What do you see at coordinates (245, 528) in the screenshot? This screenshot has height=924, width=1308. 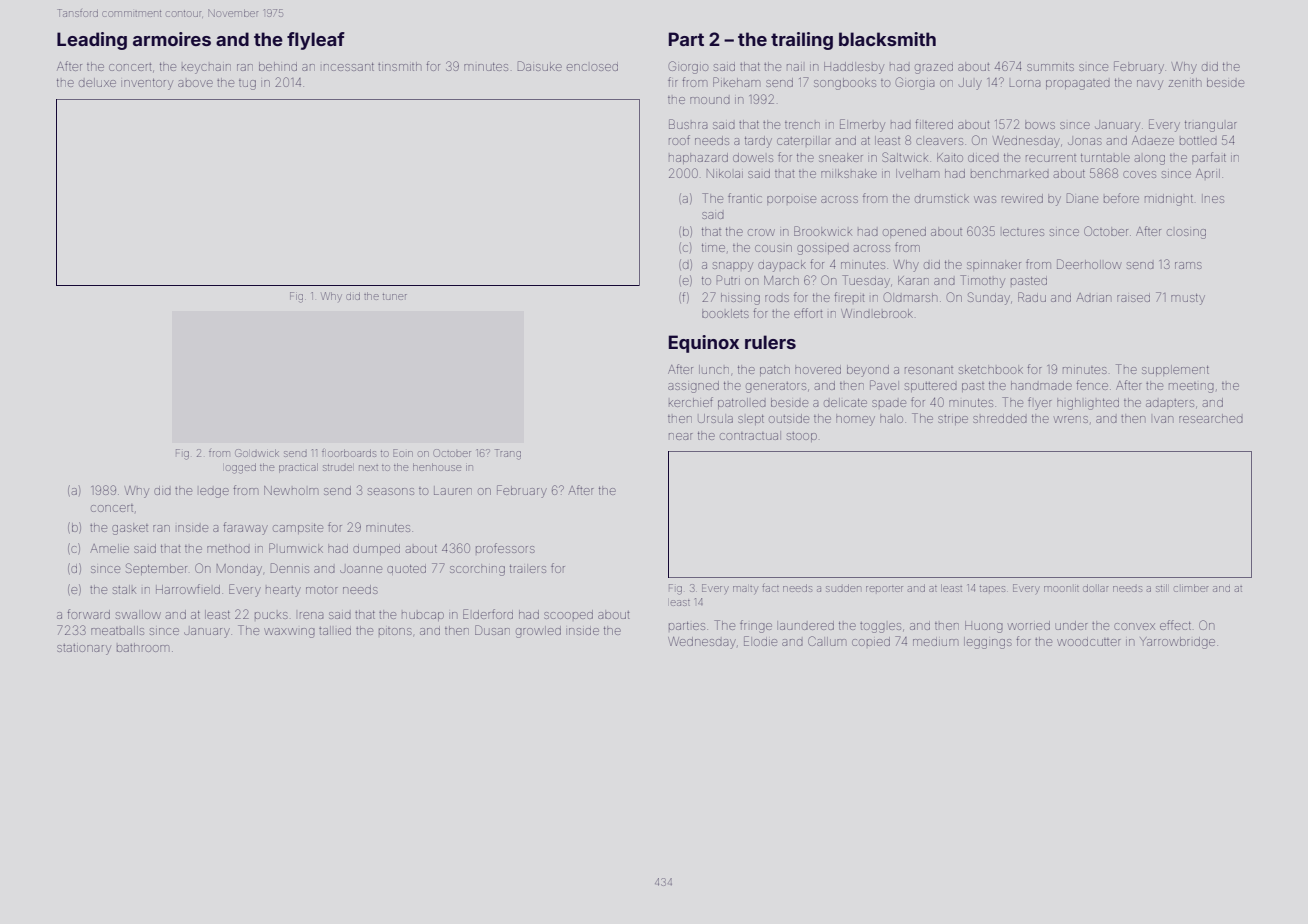 I see `faraway` at bounding box center [245, 528].
